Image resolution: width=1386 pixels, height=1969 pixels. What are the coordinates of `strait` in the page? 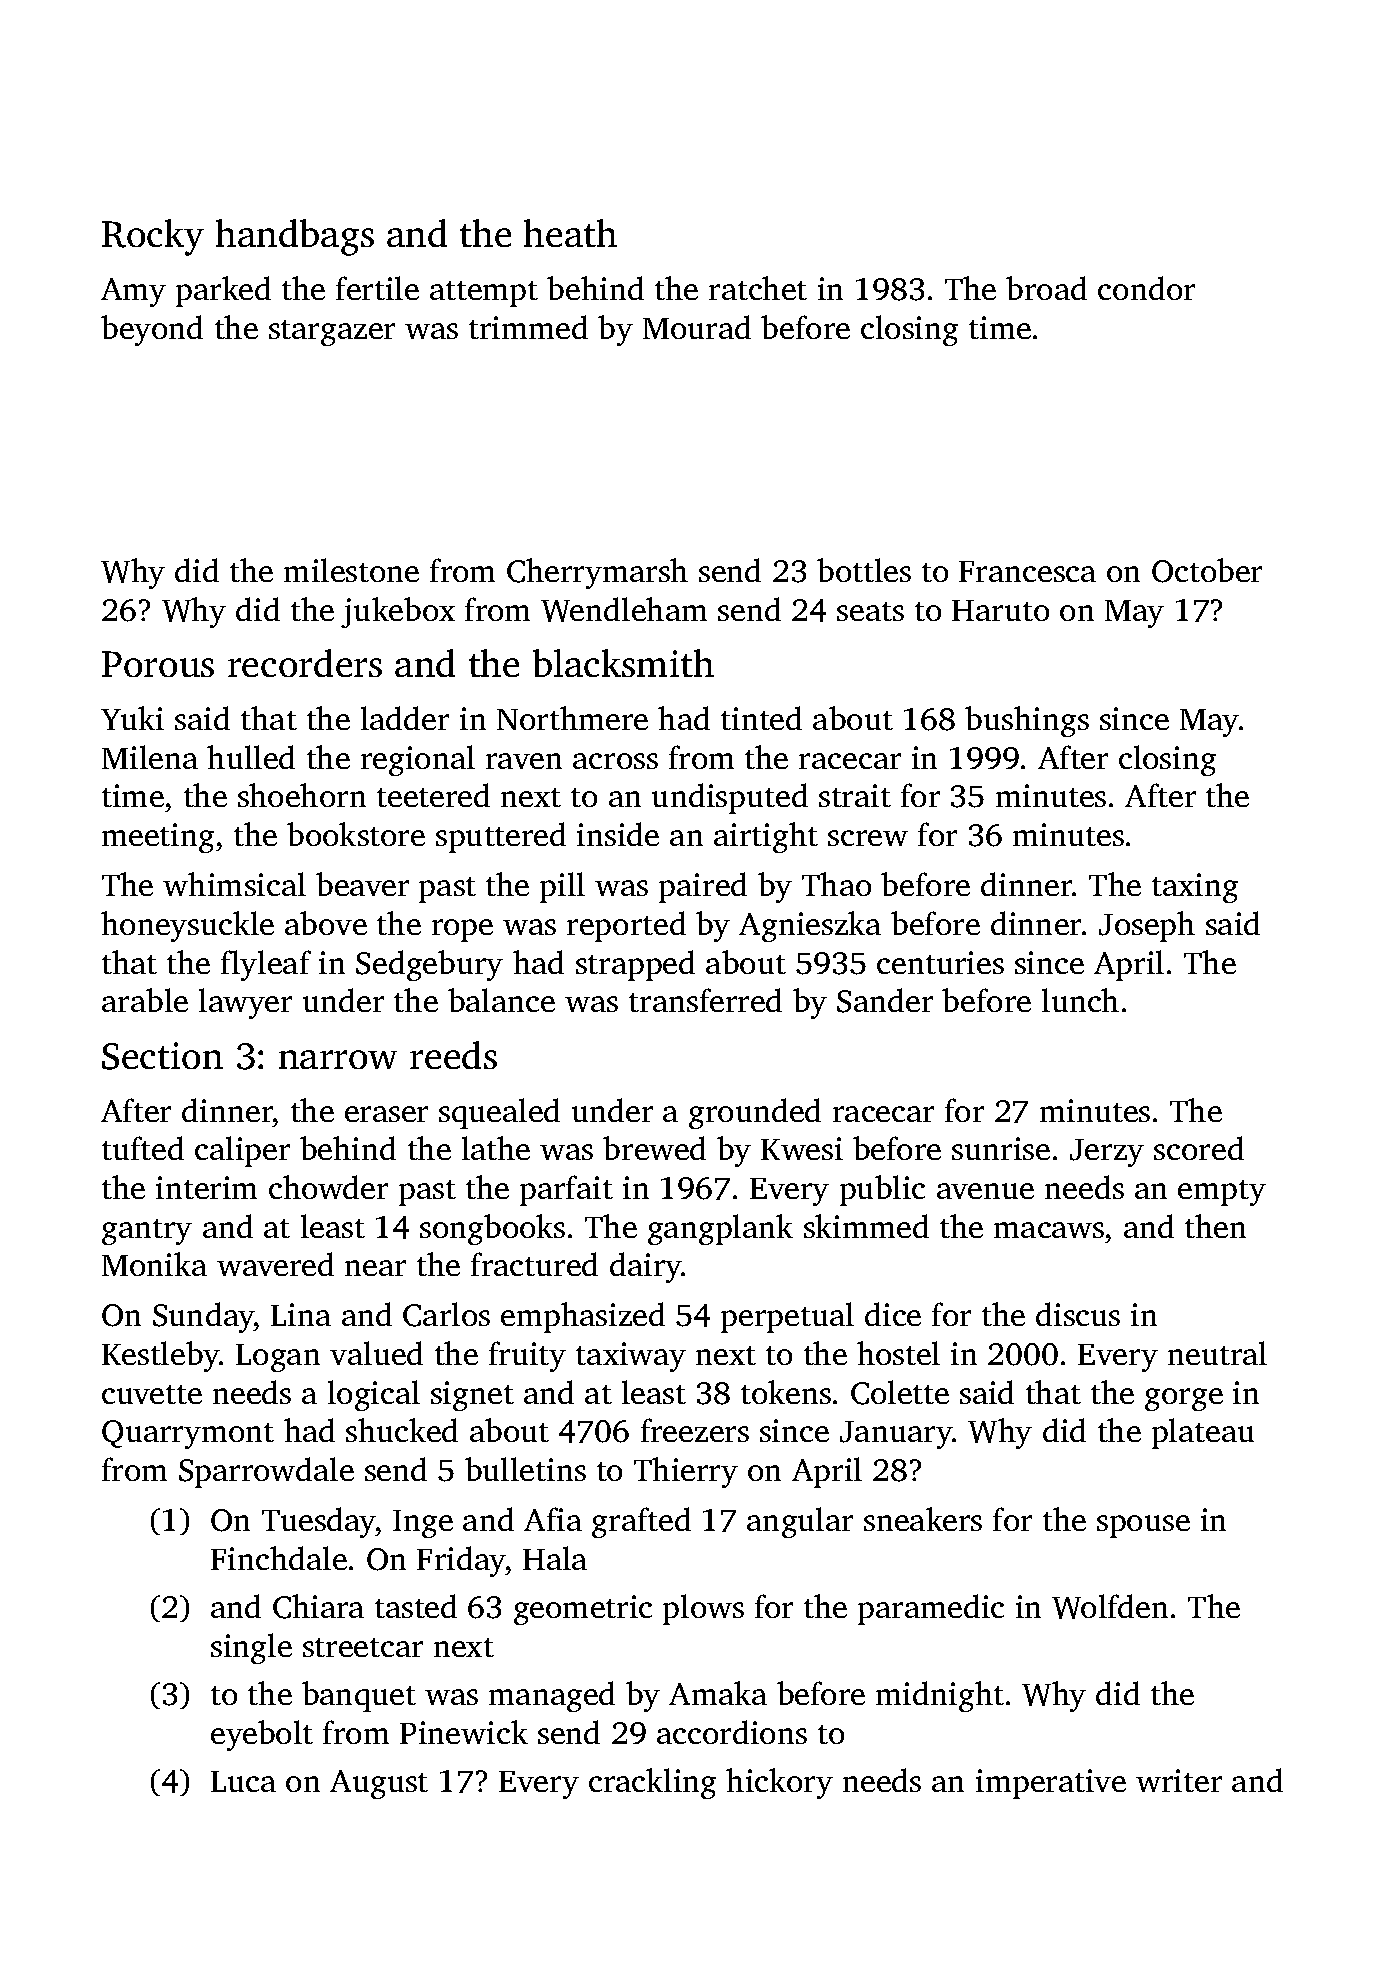 It's located at (855, 795).
